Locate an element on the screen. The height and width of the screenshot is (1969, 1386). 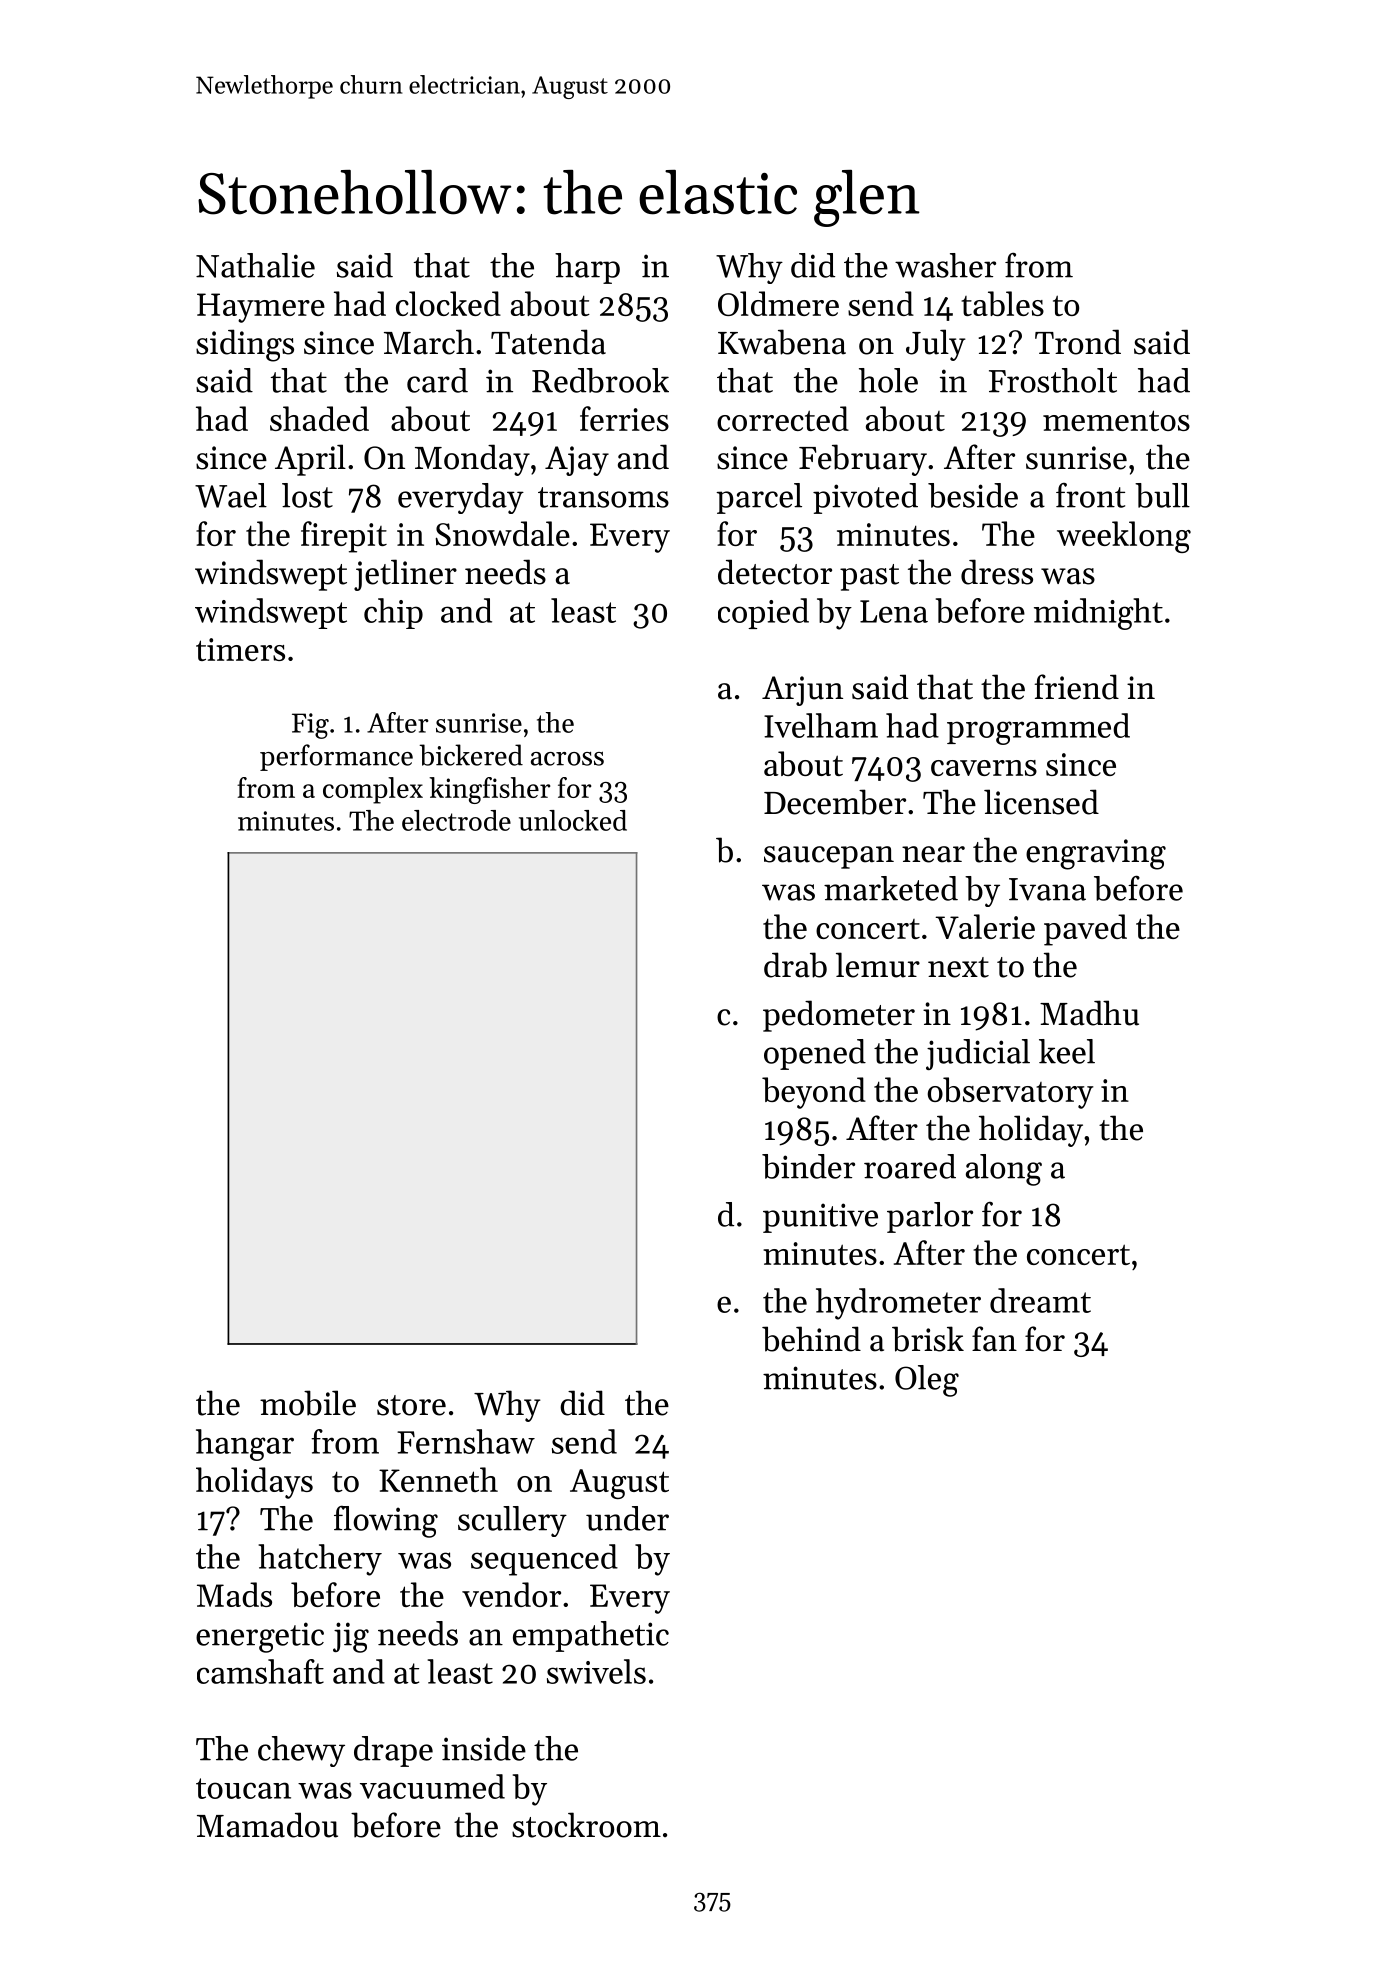
Haymere is located at coordinates (261, 308).
